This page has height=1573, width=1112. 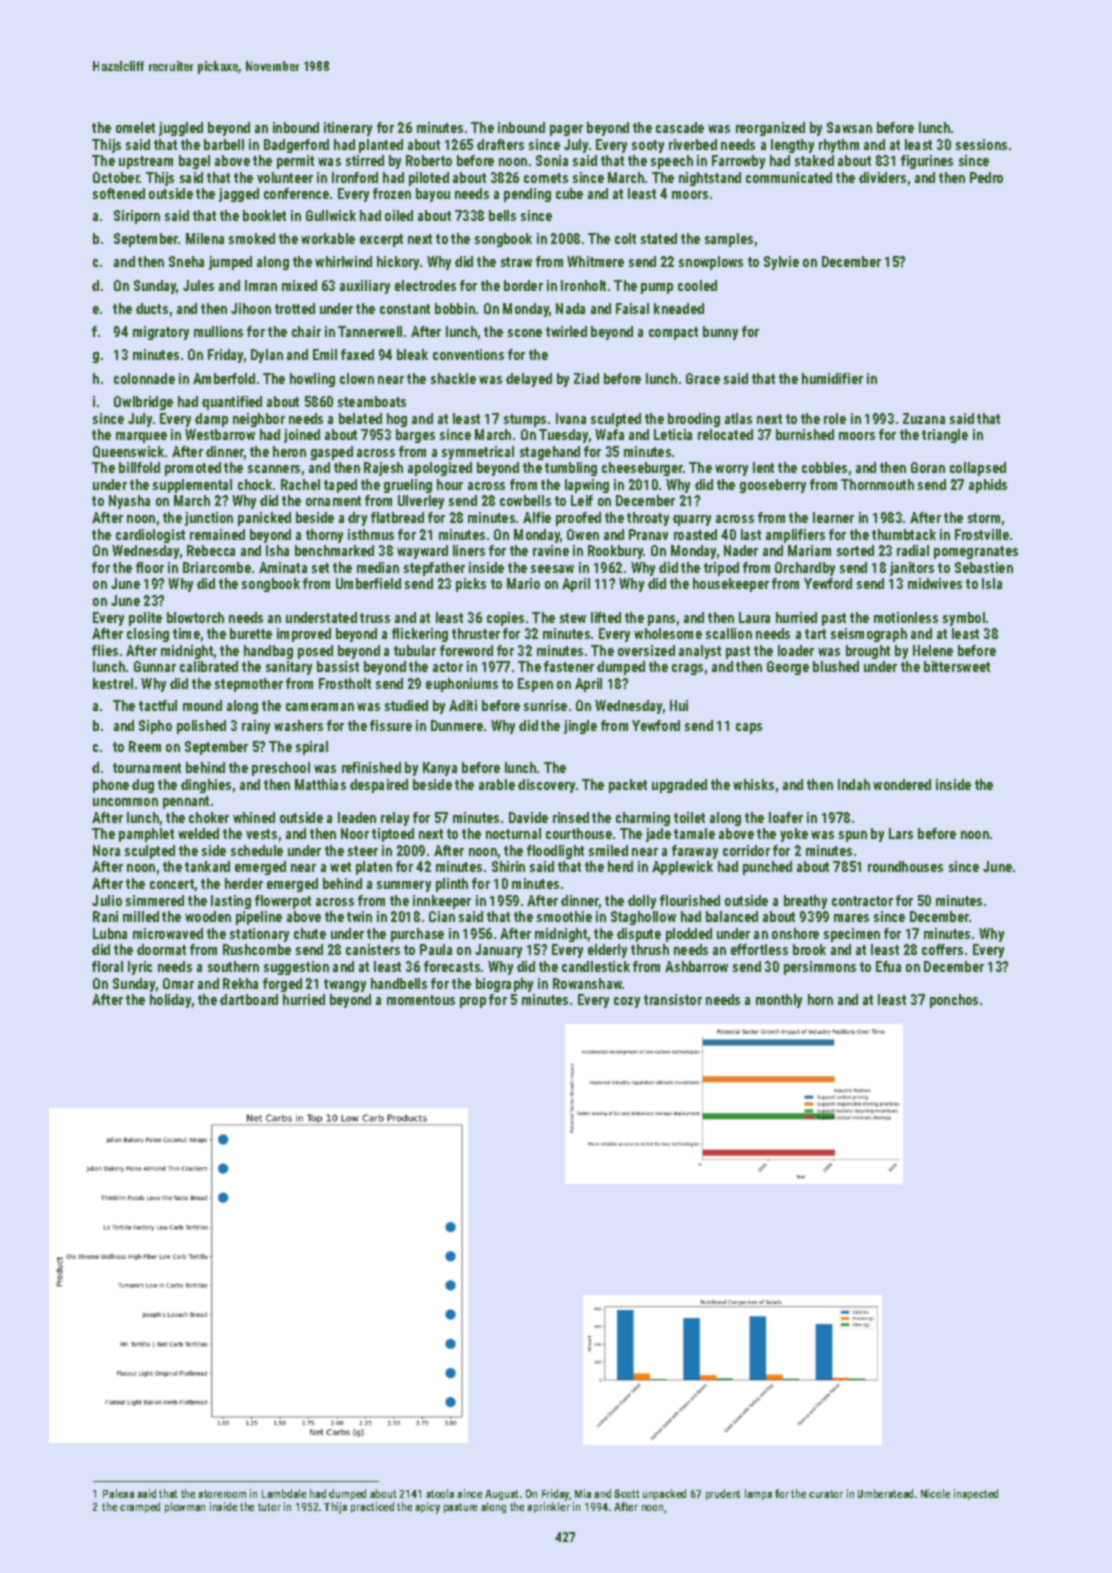 What do you see at coordinates (209, 666) in the page?
I see `calibrated` at bounding box center [209, 666].
